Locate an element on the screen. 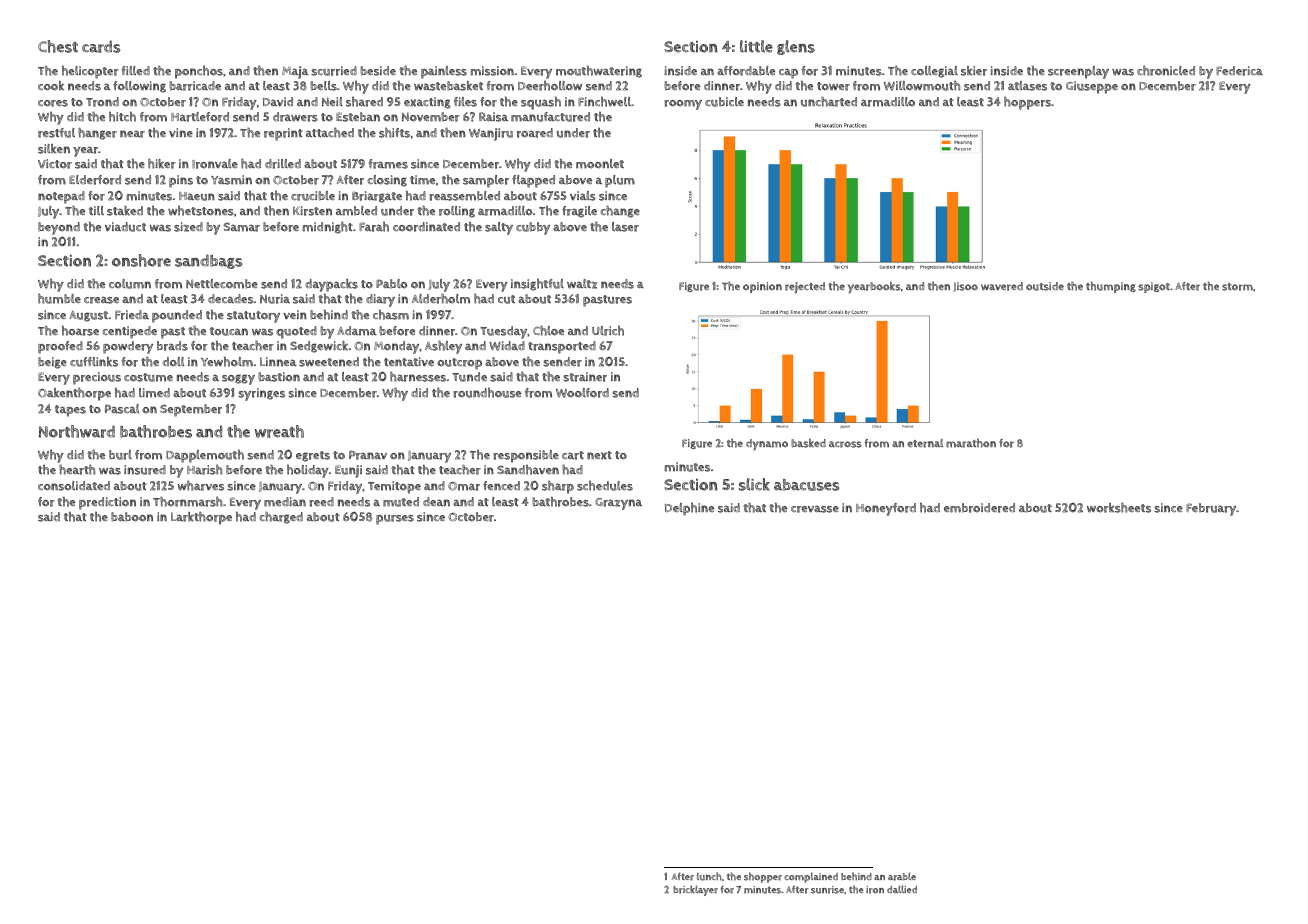 The image size is (1308, 924). spigot is located at coordinates (1154, 287).
